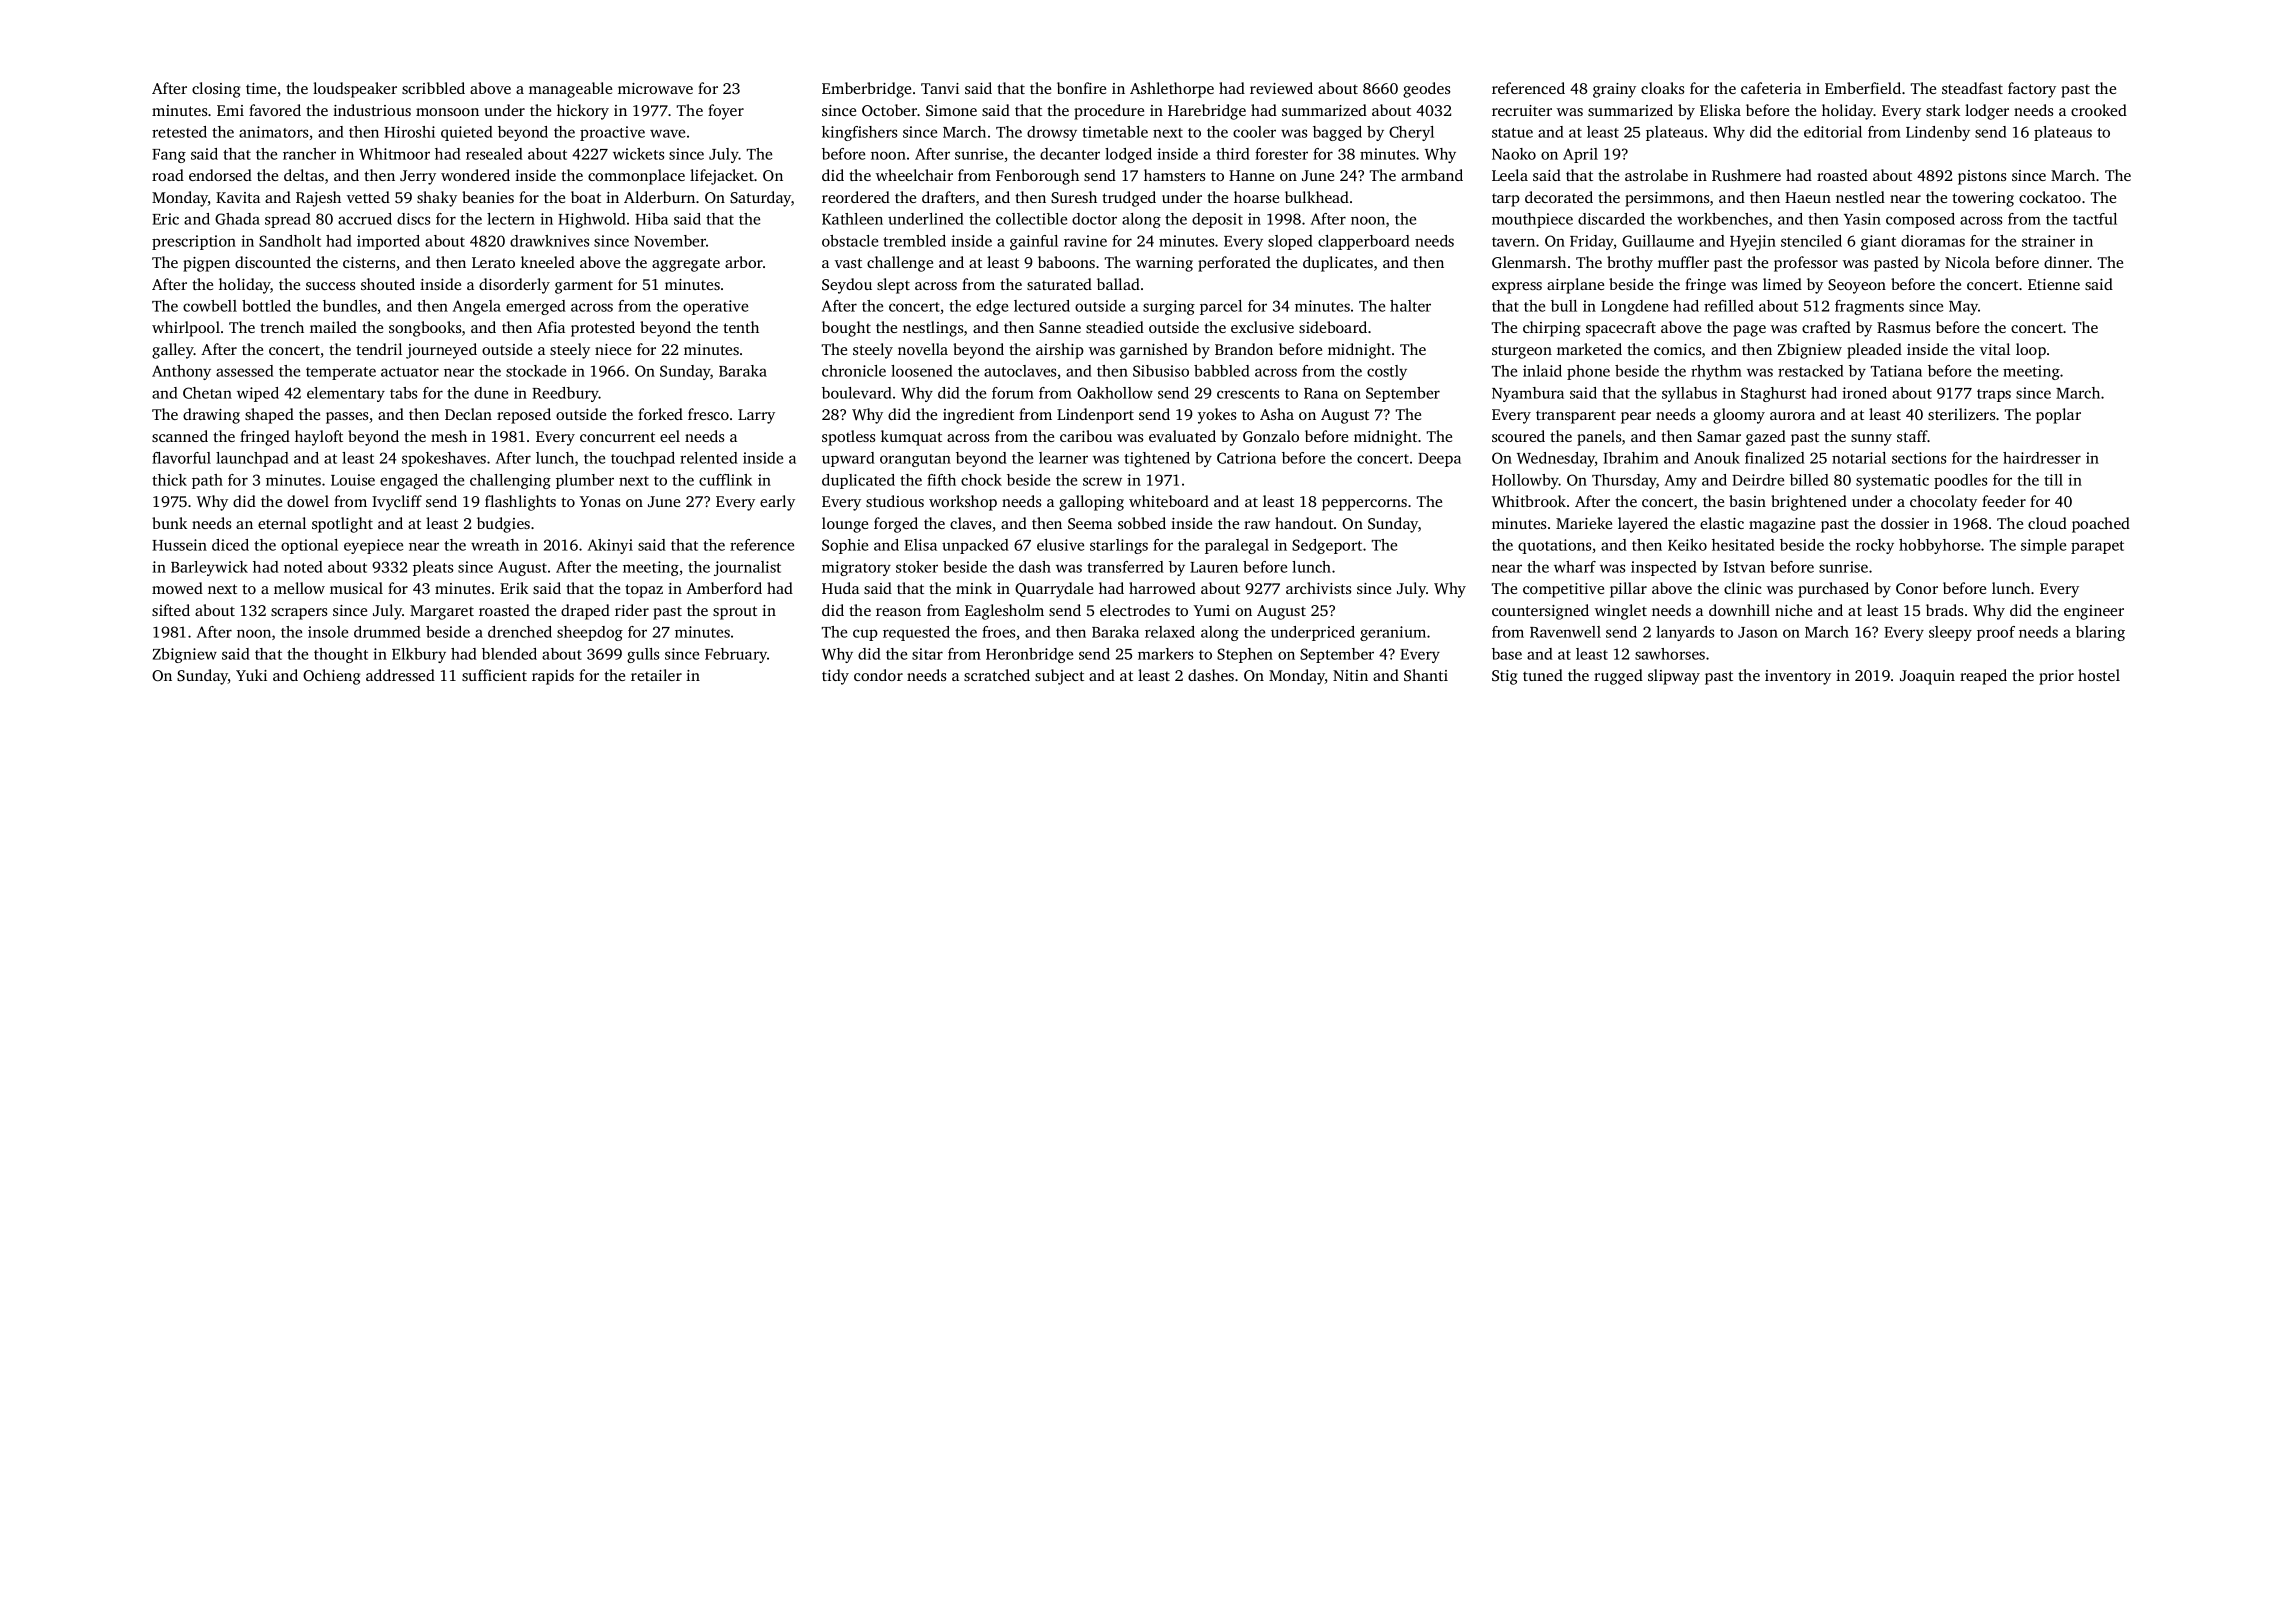 This image has width=2289, height=1619. What do you see at coordinates (1621, 612) in the image?
I see `winglet` at bounding box center [1621, 612].
